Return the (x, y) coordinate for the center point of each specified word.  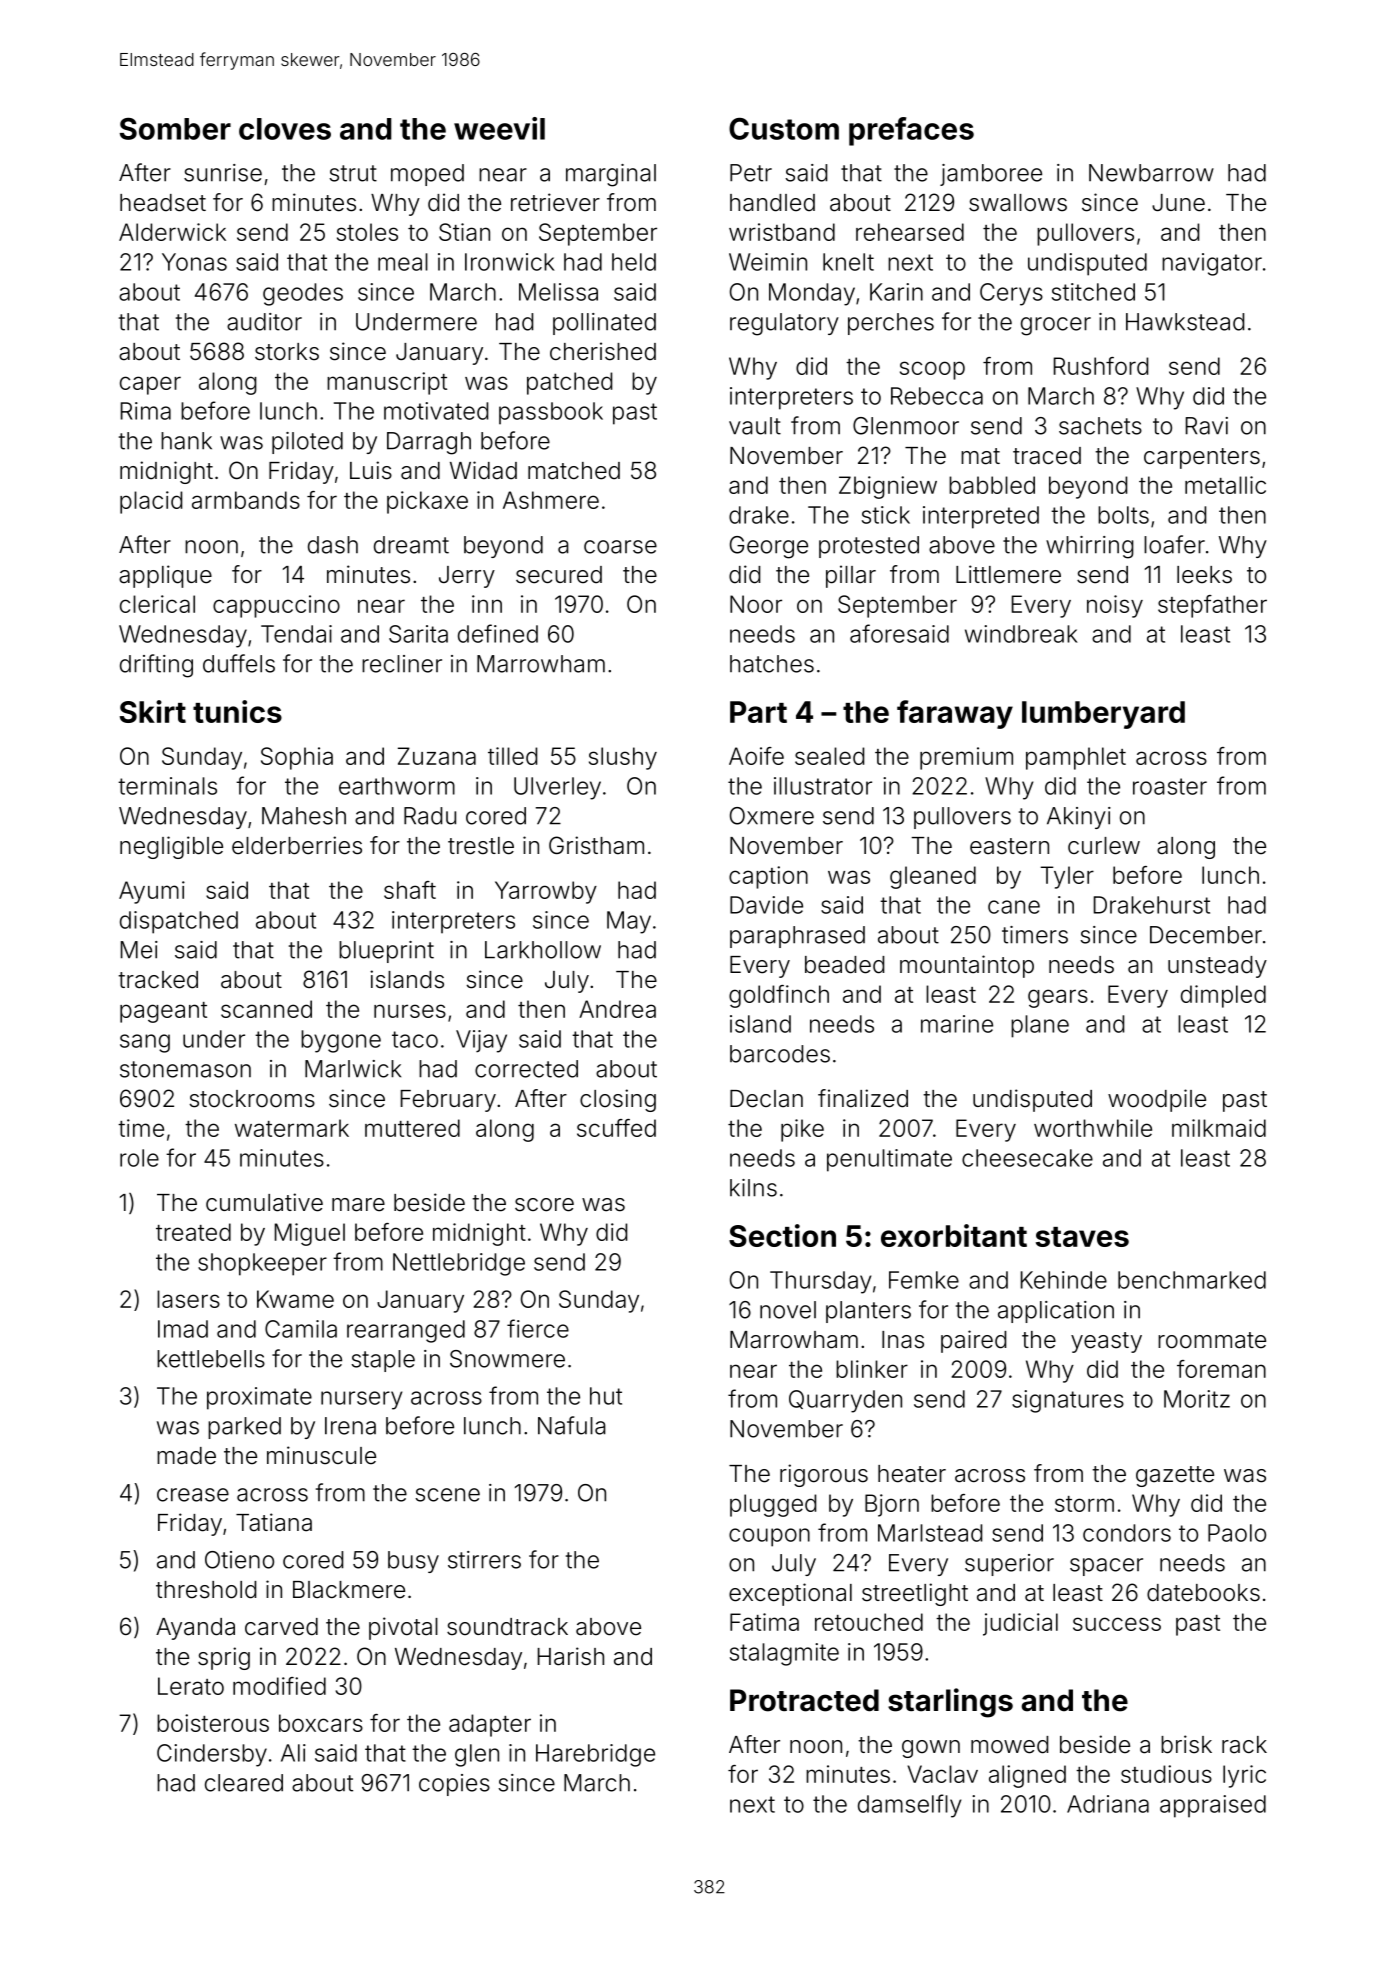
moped (427, 175)
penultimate (889, 1160)
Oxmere (772, 816)
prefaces (911, 131)
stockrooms (252, 1099)
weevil (499, 128)
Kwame (295, 1299)
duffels (239, 663)
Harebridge (595, 1755)
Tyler (1067, 877)
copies (454, 1785)
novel (788, 1310)
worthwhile (1093, 1128)
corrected (526, 1069)
